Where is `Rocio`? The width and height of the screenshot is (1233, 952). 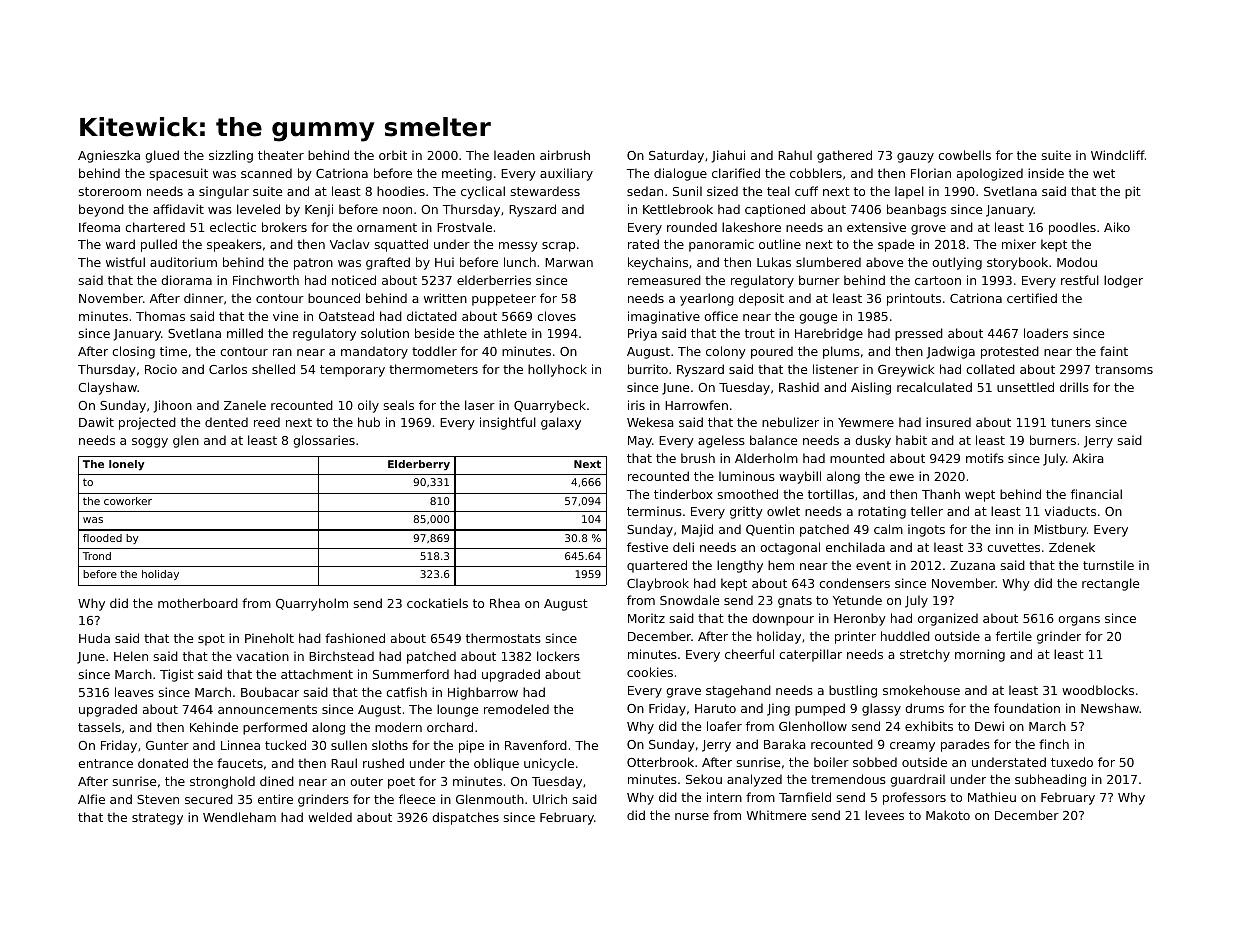
Rocio is located at coordinates (161, 369).
